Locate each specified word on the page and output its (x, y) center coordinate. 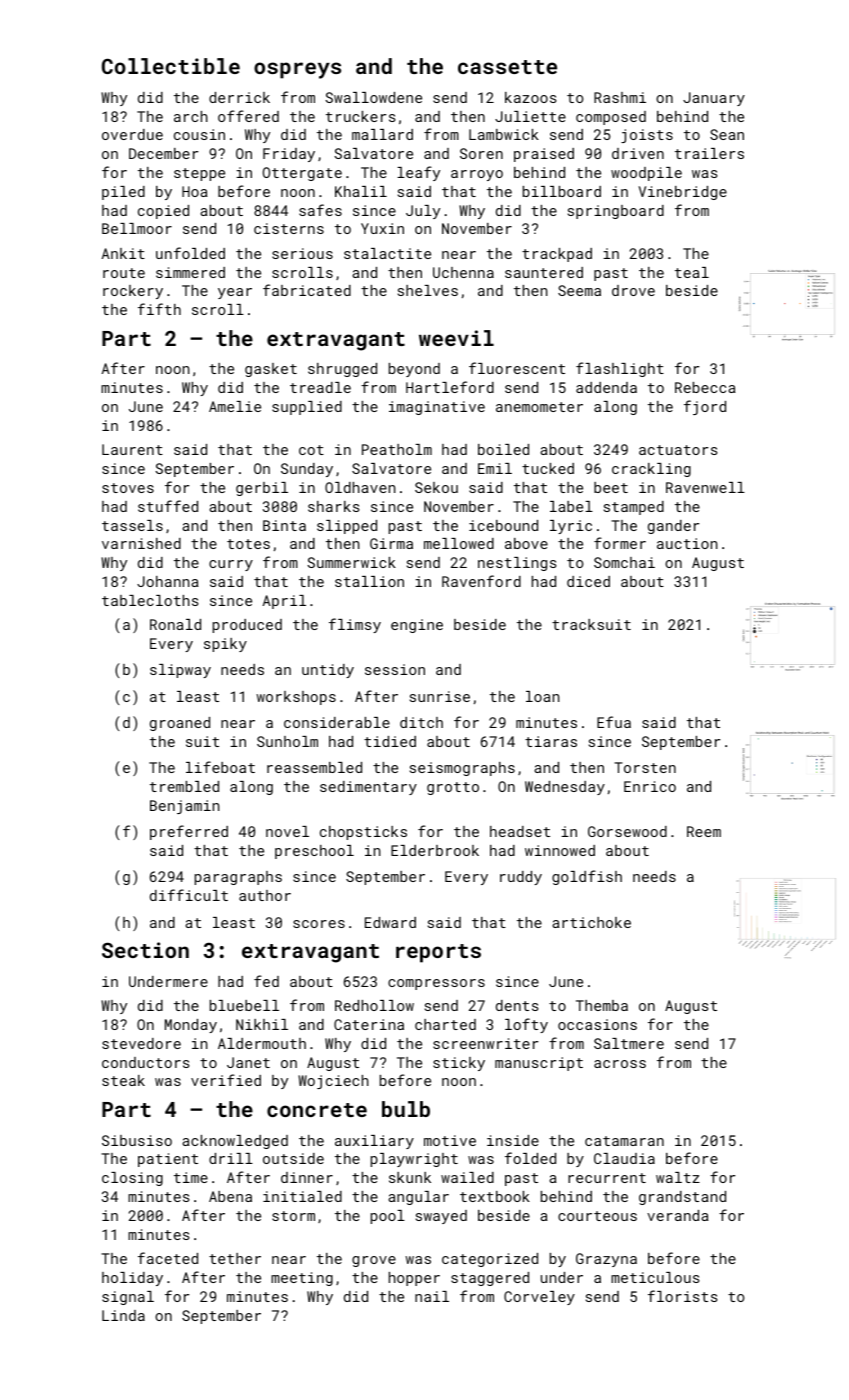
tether (235, 1258)
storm (293, 1216)
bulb (406, 1109)
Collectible (171, 66)
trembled (184, 786)
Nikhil (262, 1024)
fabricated (307, 290)
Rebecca (705, 387)
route (124, 273)
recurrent (607, 1178)
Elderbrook (435, 850)
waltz (678, 1177)
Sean (727, 134)
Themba (602, 1005)
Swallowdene (373, 97)
